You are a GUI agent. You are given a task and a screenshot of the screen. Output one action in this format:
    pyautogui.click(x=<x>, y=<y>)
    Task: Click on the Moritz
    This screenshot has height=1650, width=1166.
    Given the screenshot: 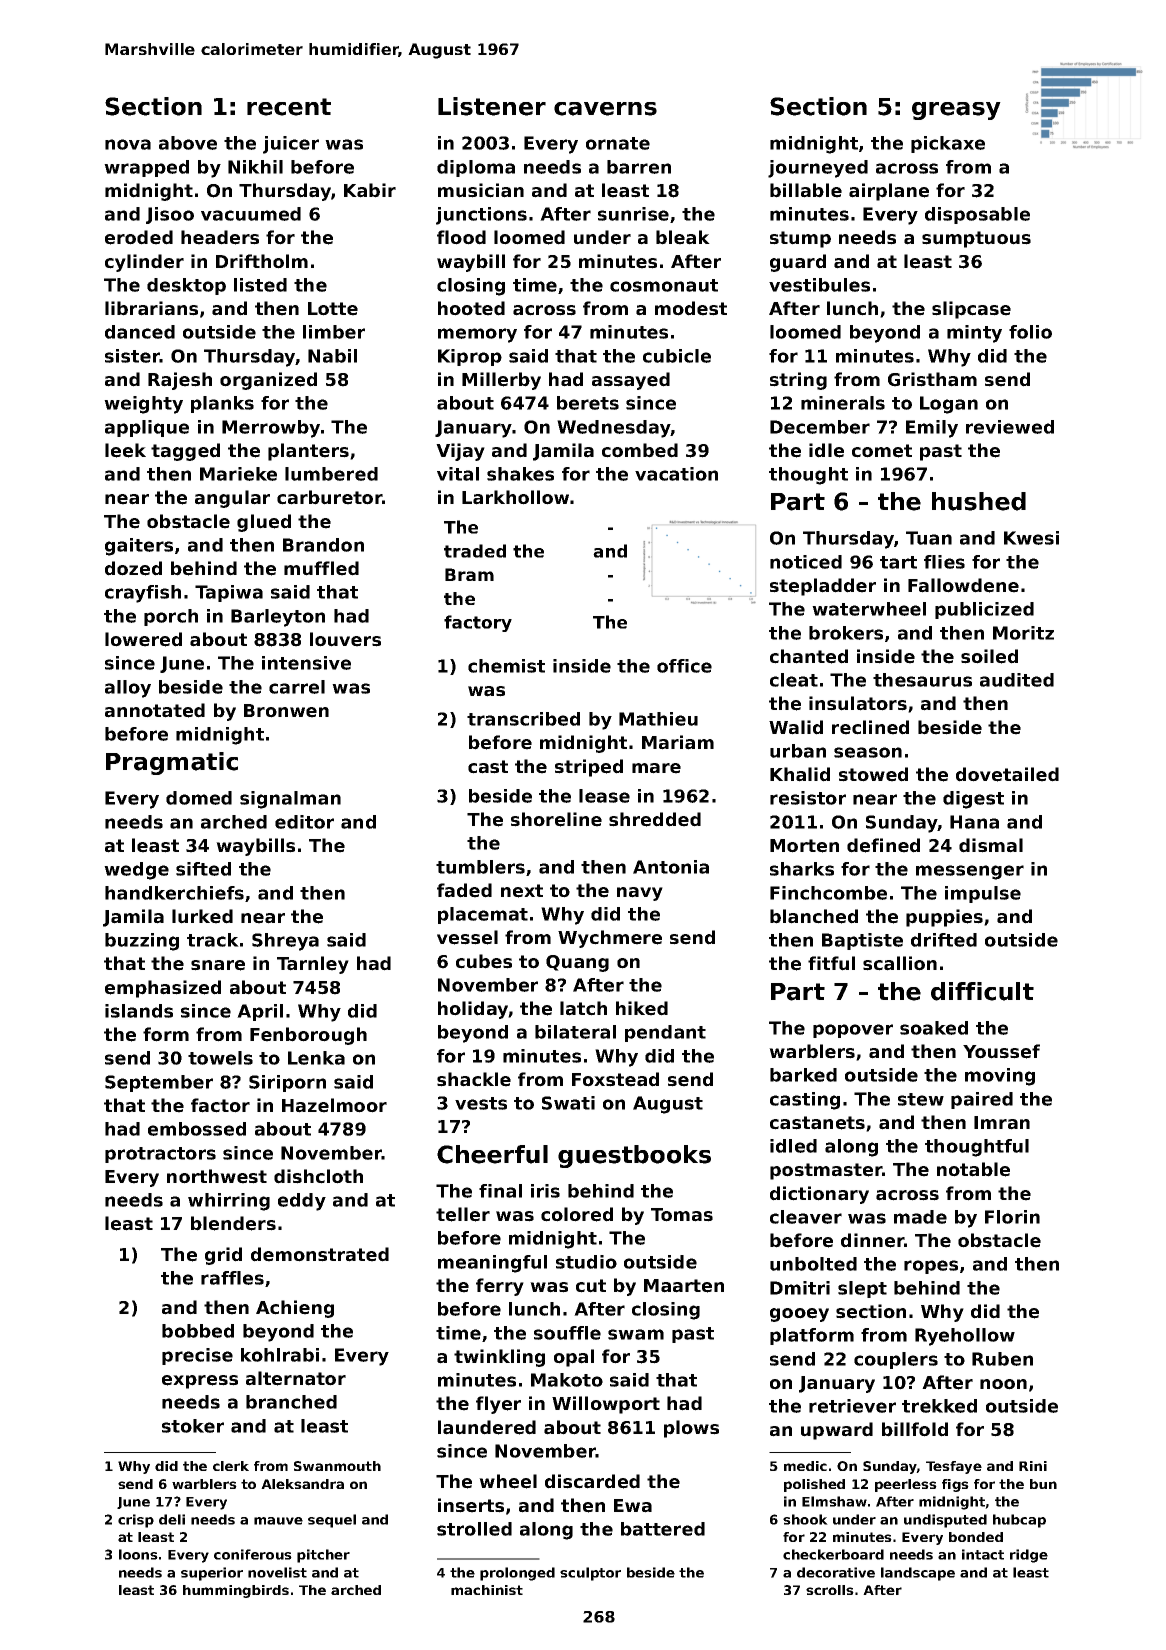 What is the action you would take?
    pyautogui.click(x=1023, y=633)
